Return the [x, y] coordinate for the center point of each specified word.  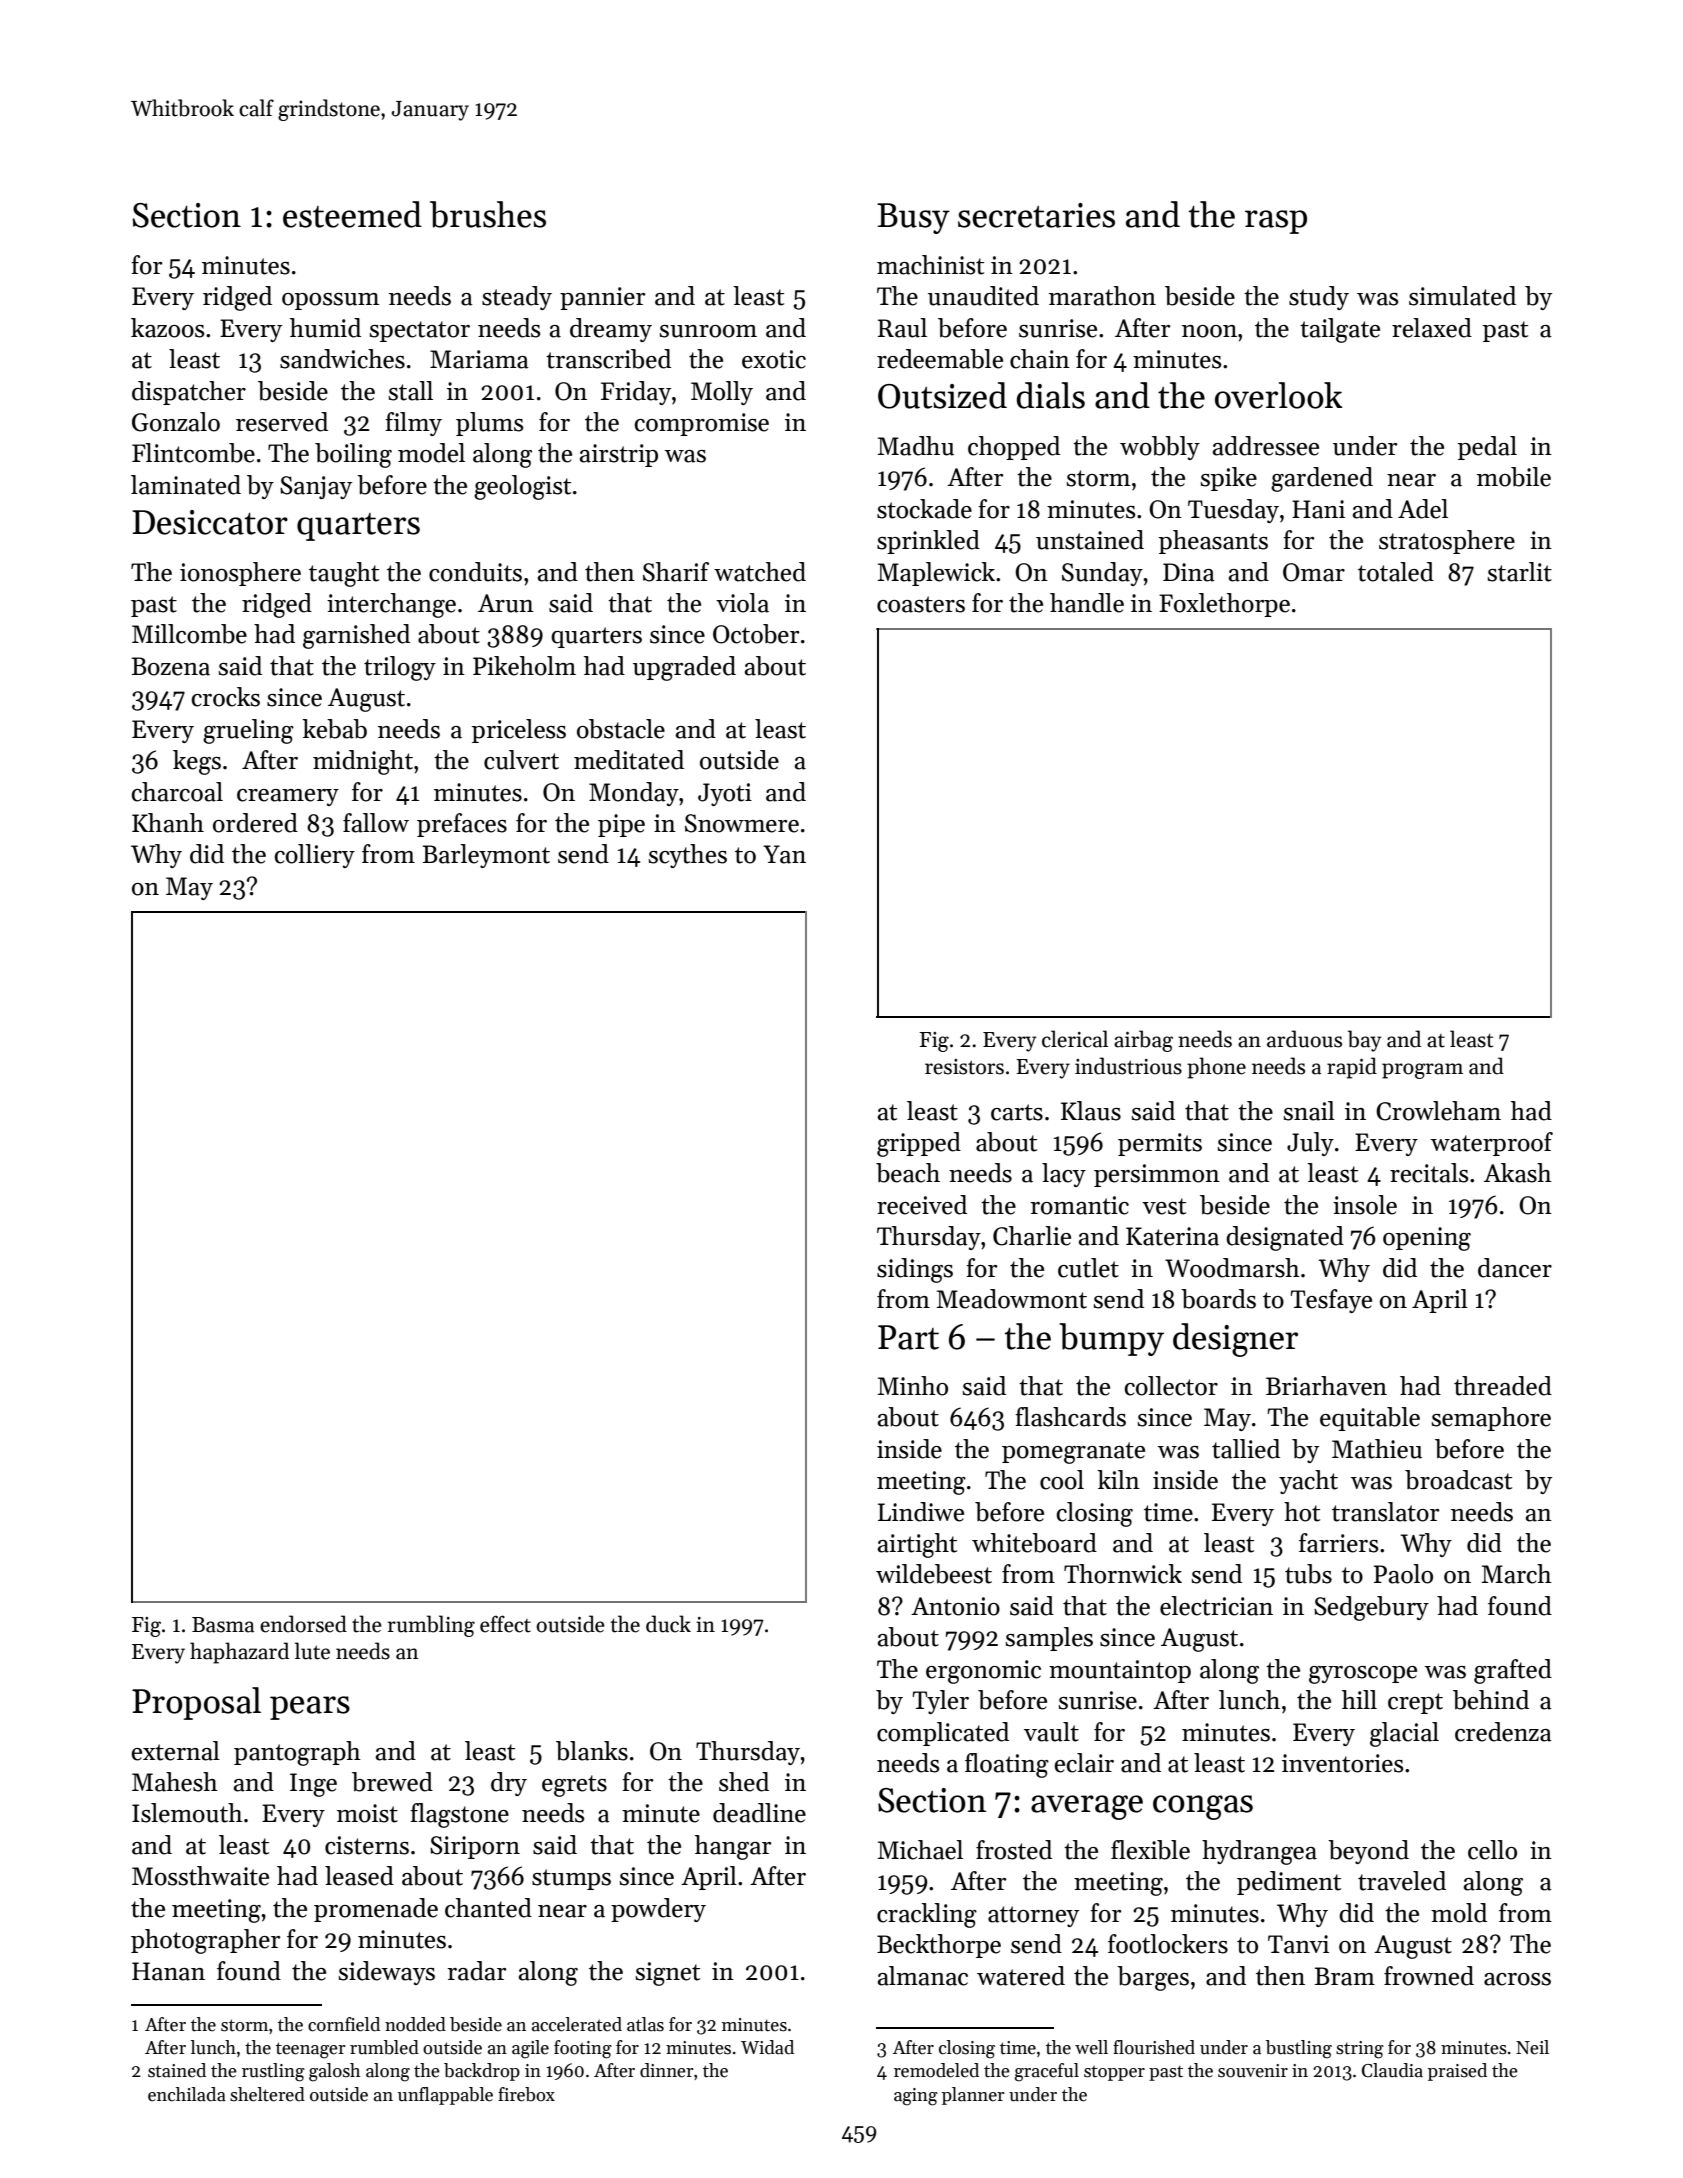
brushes [488, 214]
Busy [913, 218]
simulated [1462, 296]
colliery [315, 856]
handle [1087, 603]
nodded [415, 2024]
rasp [1276, 222]
